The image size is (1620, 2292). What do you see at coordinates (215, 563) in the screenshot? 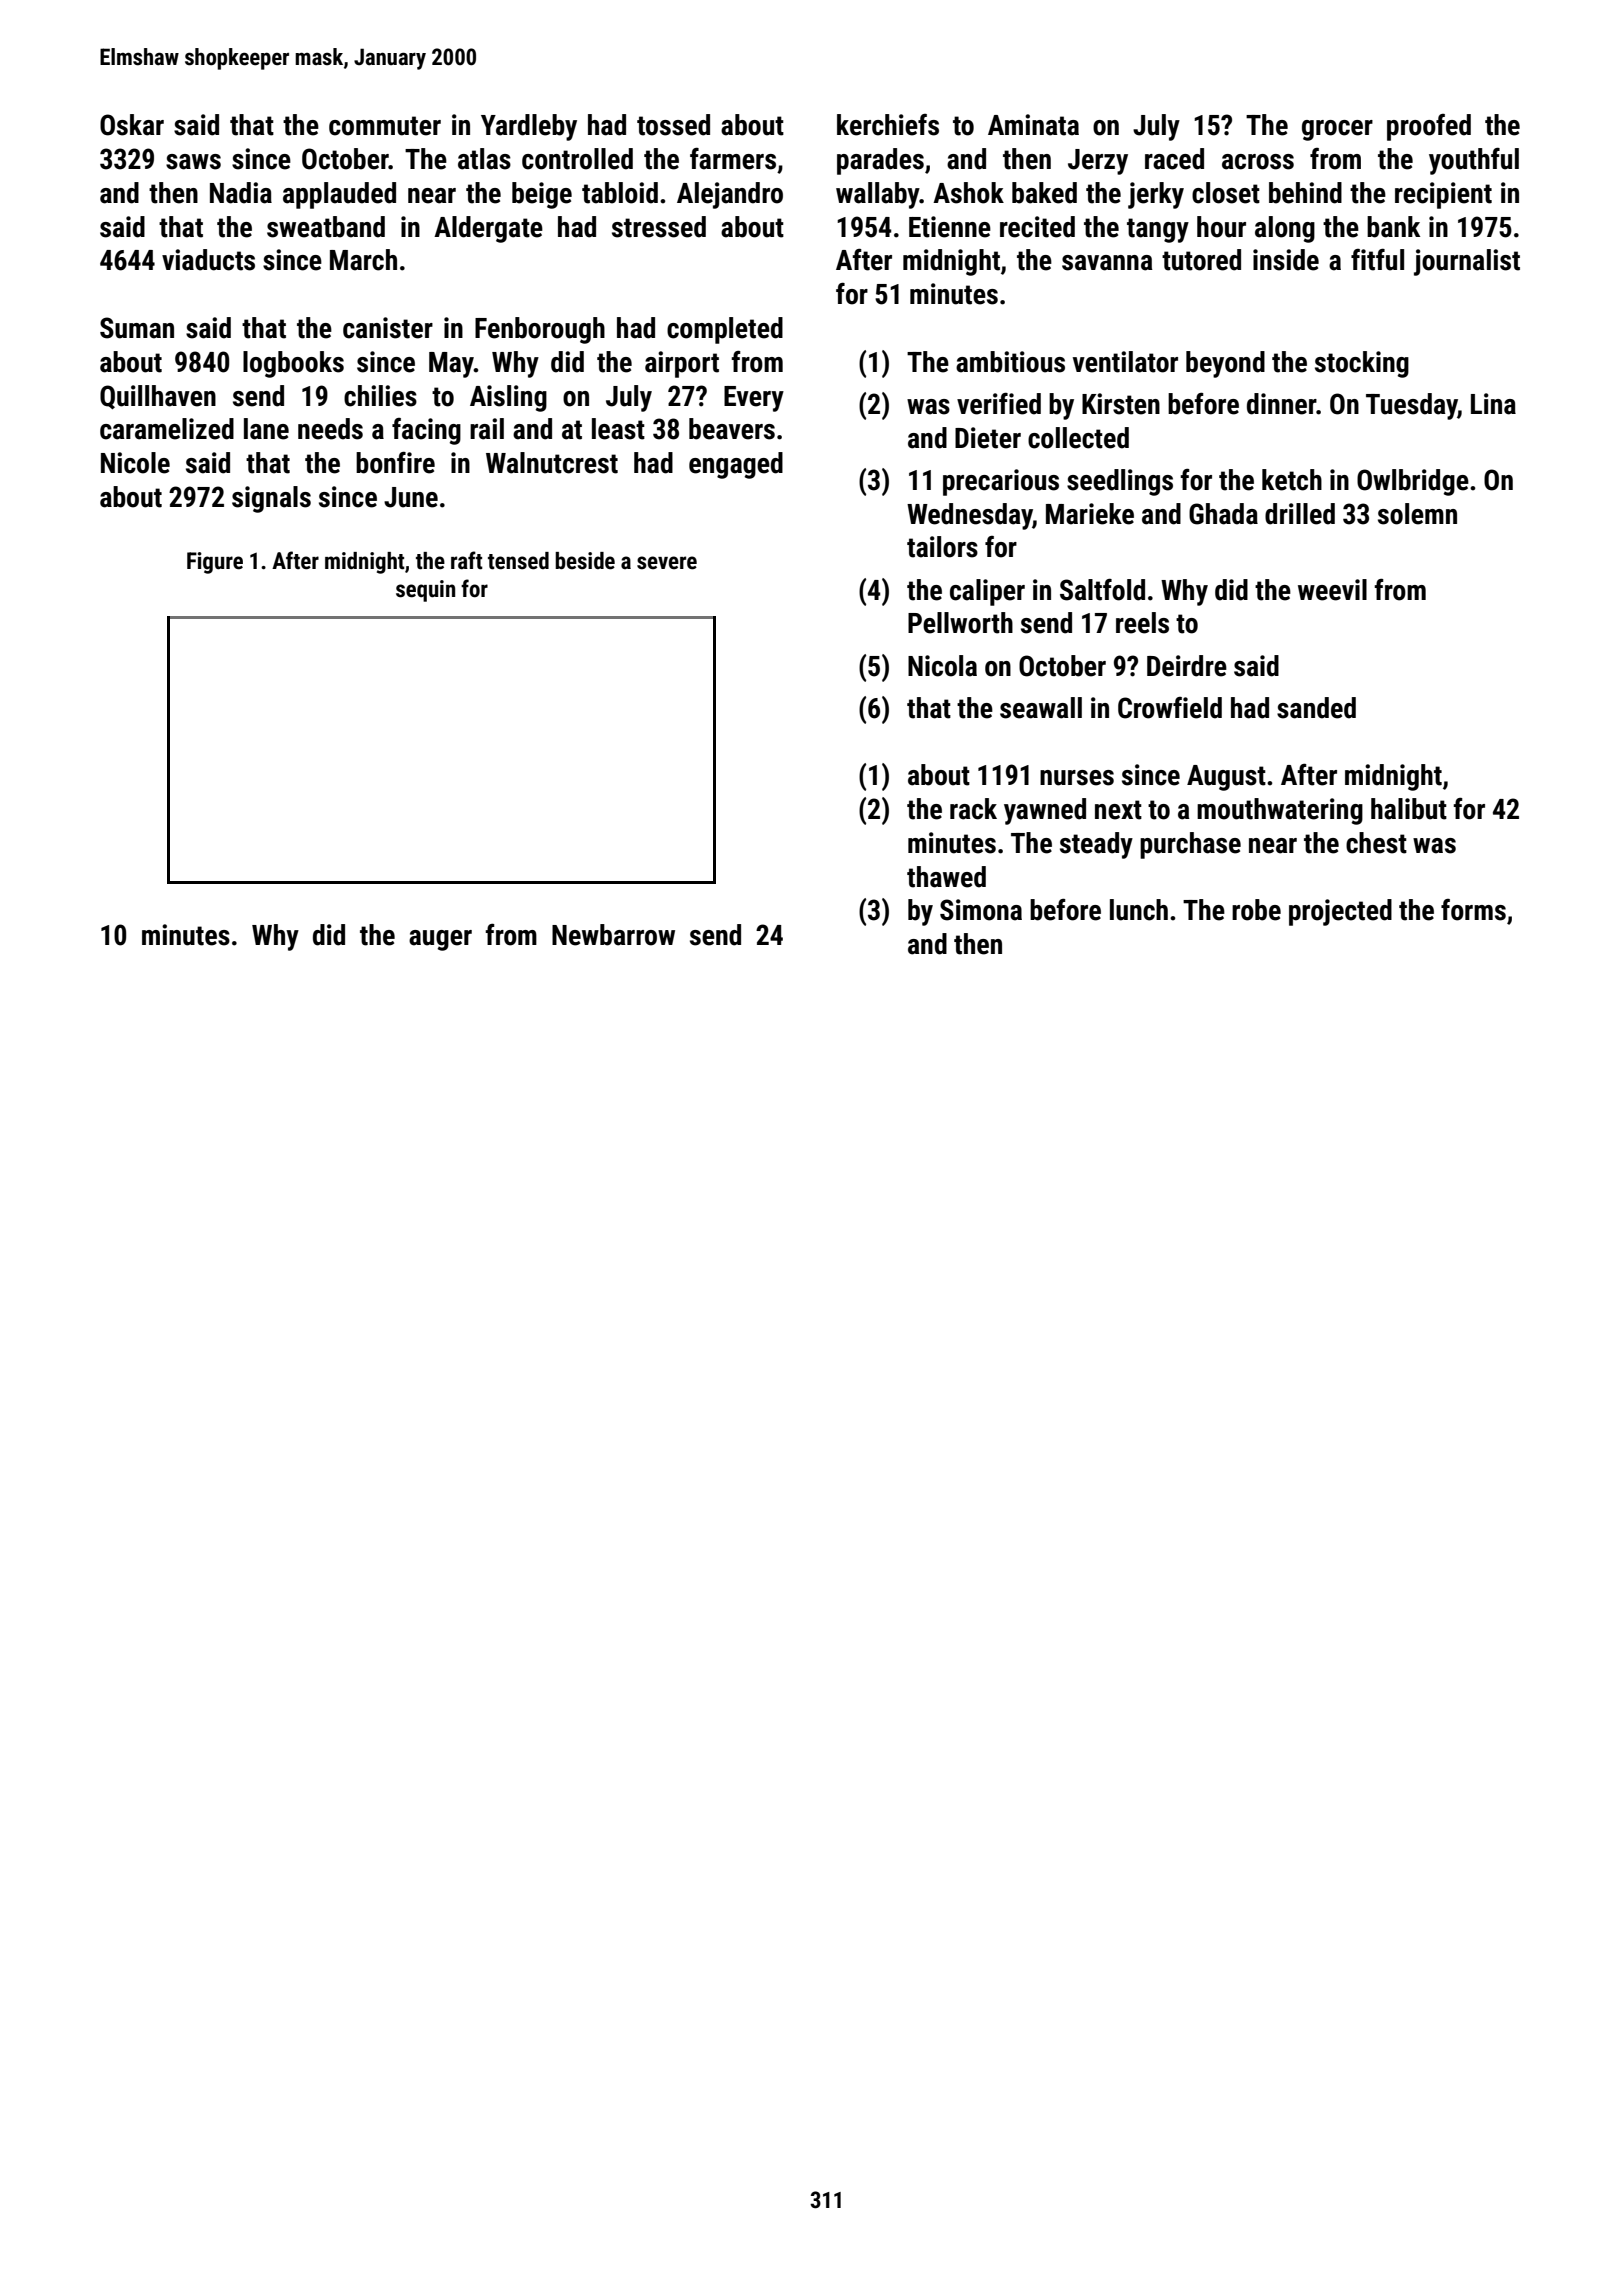
I see `Figure` at bounding box center [215, 563].
